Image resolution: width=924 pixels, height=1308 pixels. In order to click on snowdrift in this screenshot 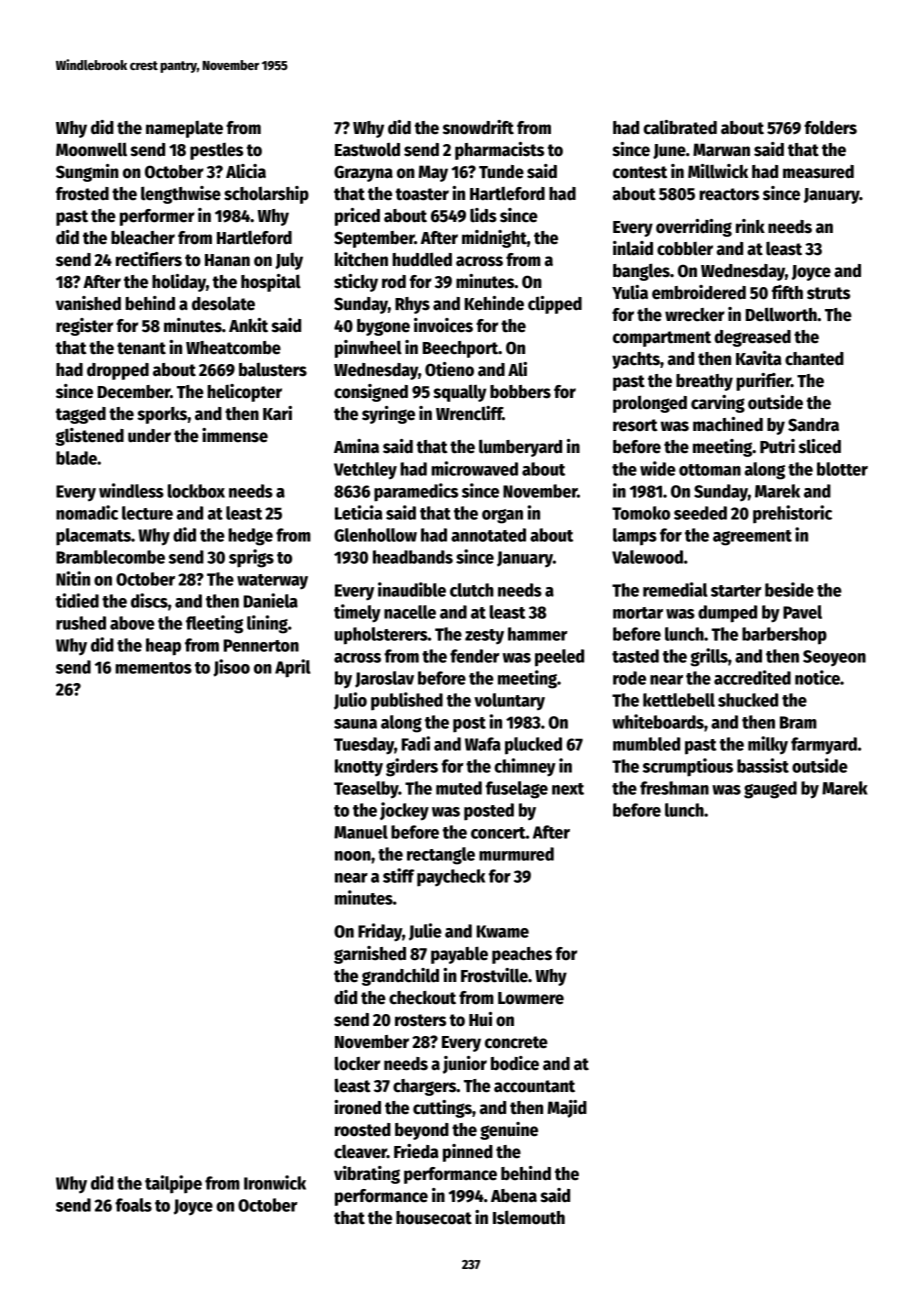, I will do `click(478, 127)`.
